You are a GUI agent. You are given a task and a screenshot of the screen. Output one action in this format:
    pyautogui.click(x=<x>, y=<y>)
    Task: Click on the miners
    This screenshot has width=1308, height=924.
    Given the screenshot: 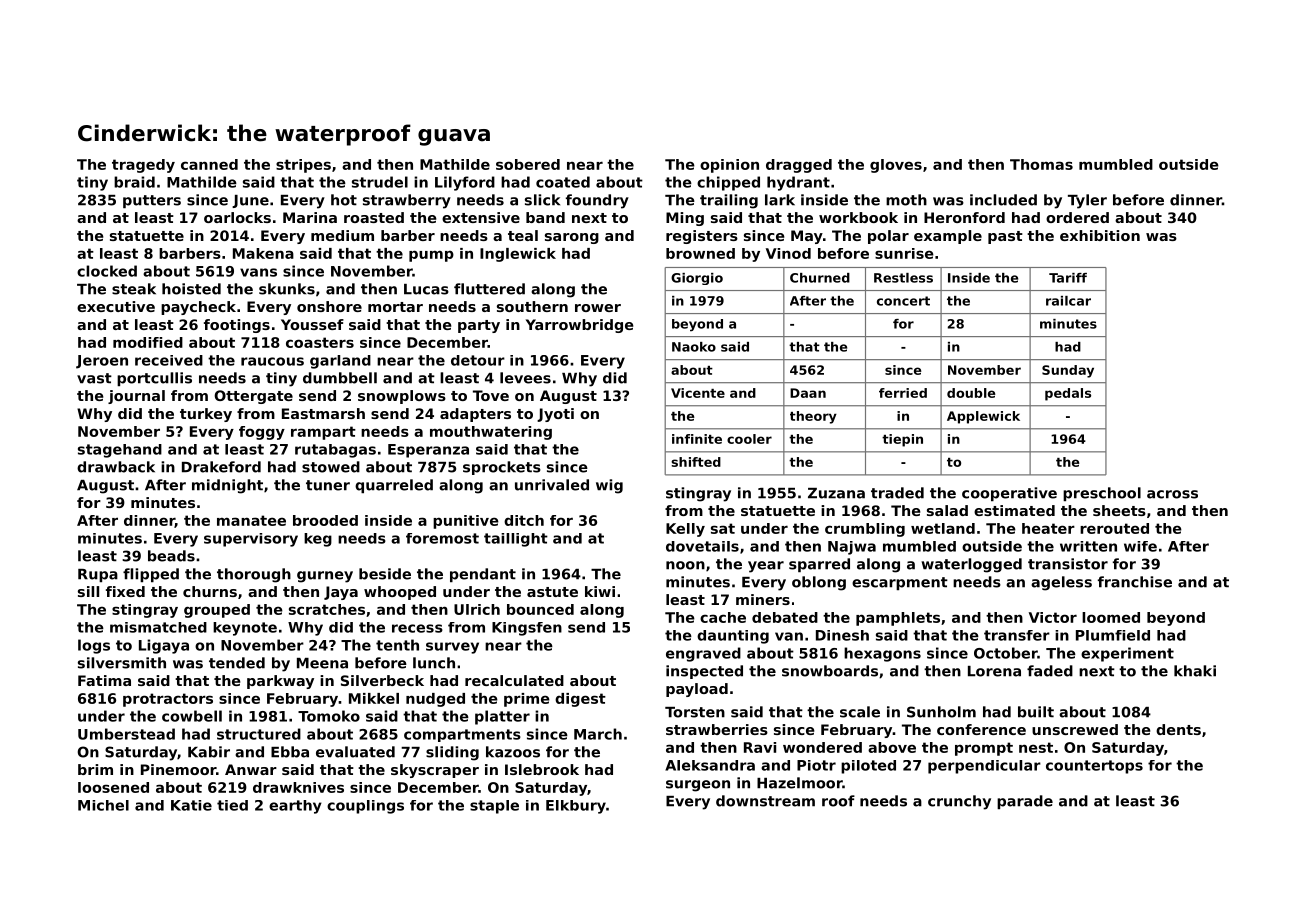 What is the action you would take?
    pyautogui.click(x=763, y=599)
